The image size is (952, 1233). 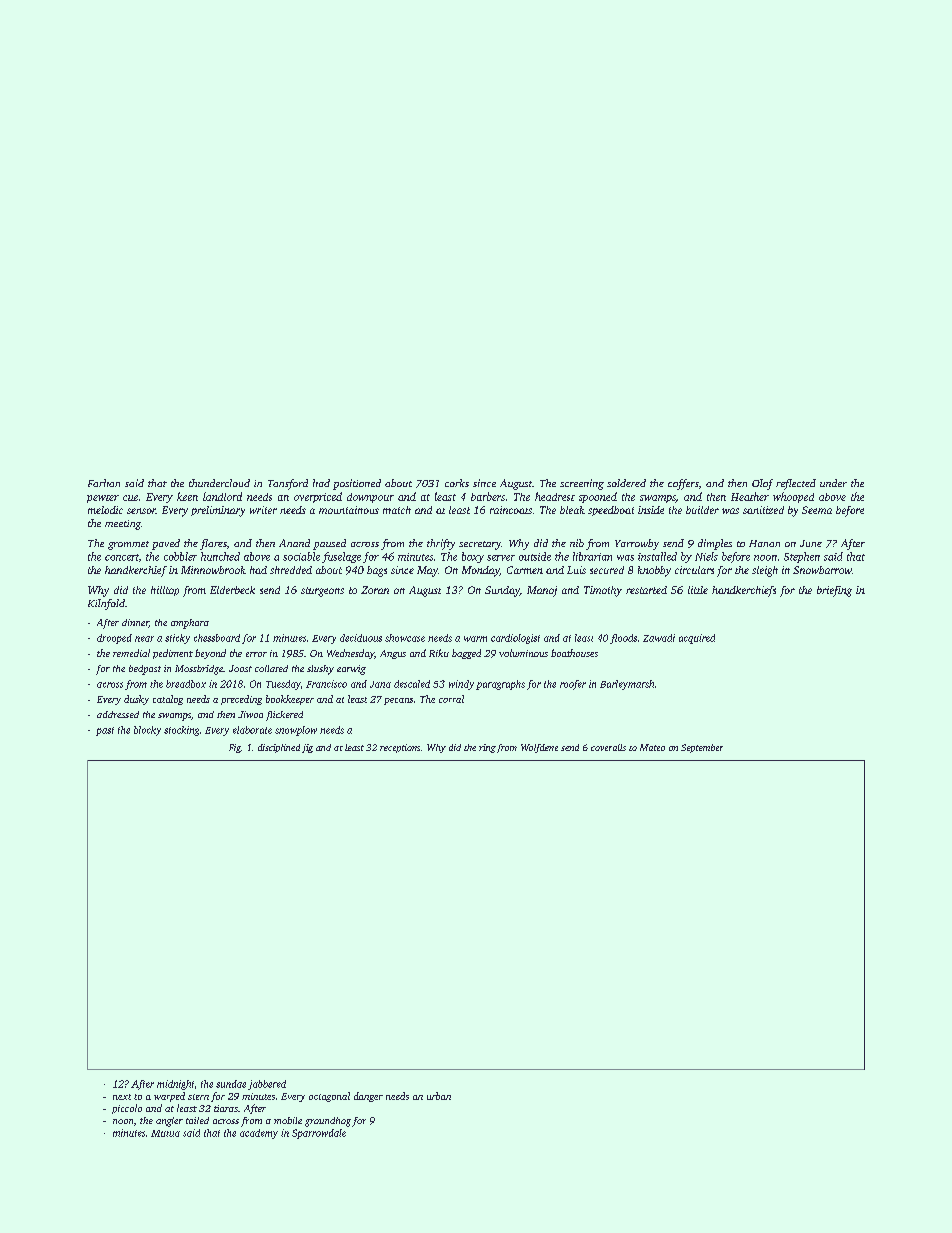 What do you see at coordinates (231, 1084) in the image?
I see `sundae` at bounding box center [231, 1084].
